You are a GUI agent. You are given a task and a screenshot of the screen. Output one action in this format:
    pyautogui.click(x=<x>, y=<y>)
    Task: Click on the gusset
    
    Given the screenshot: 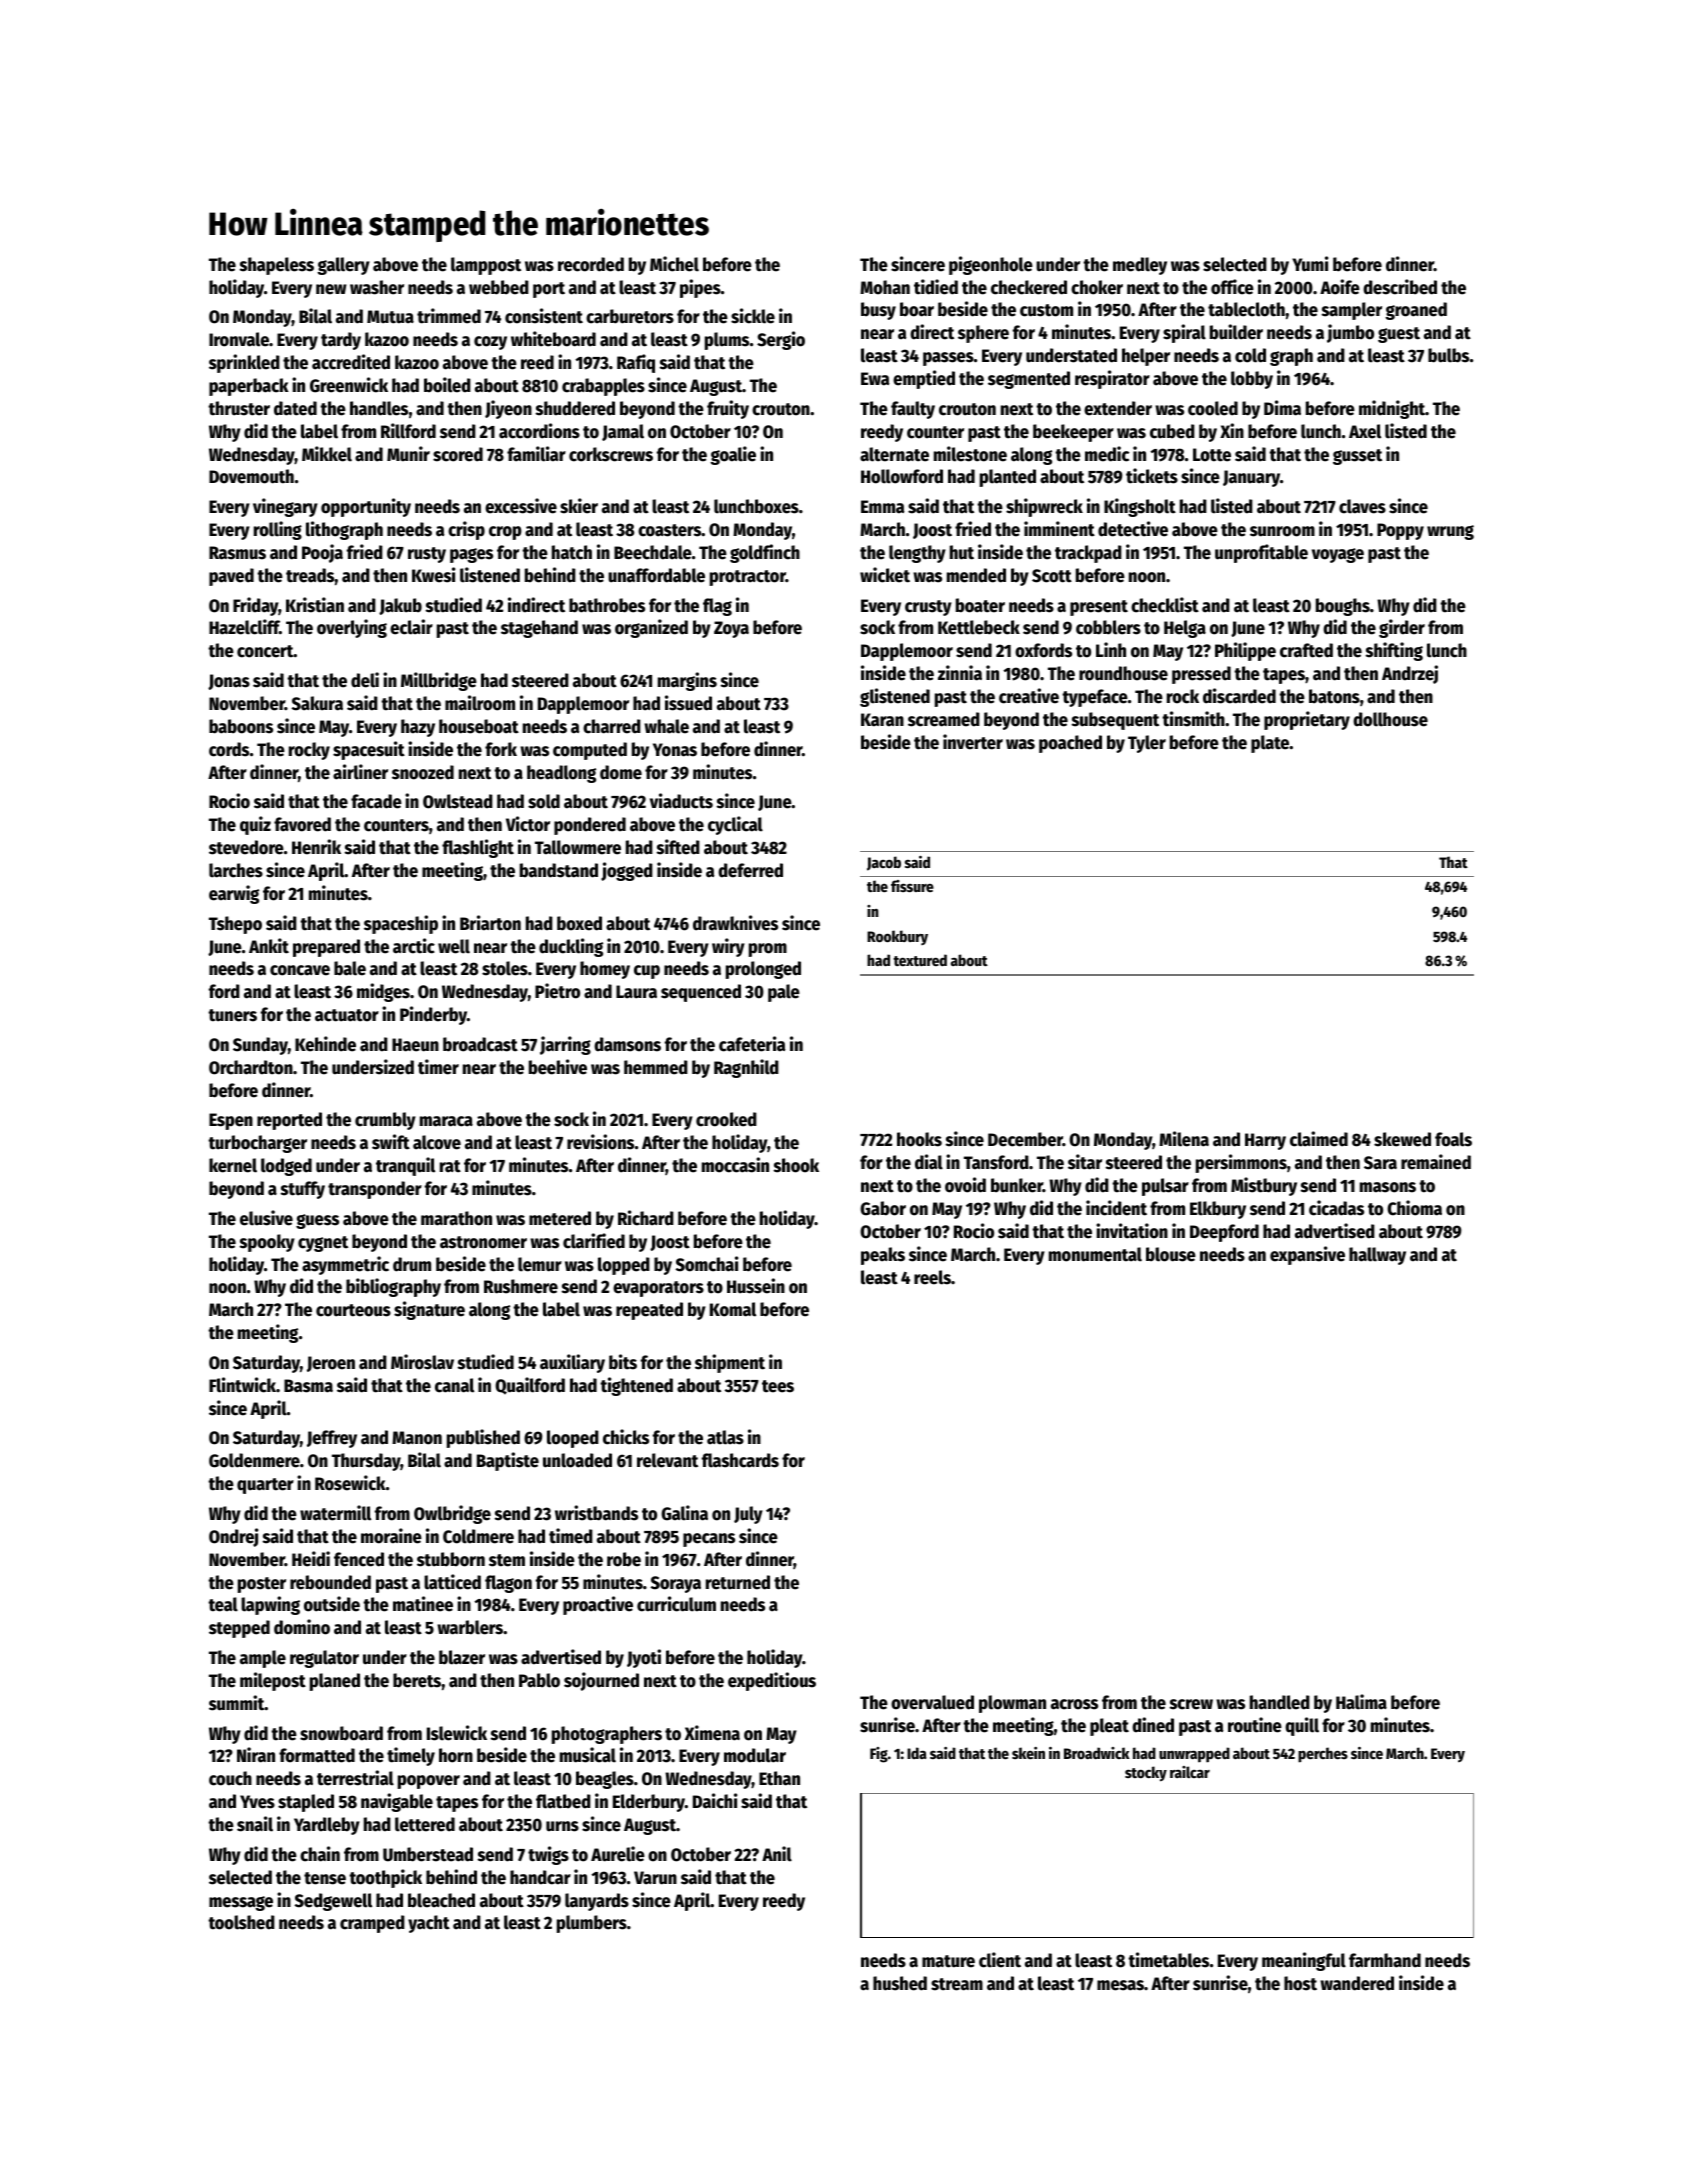 What is the action you would take?
    pyautogui.click(x=1357, y=457)
